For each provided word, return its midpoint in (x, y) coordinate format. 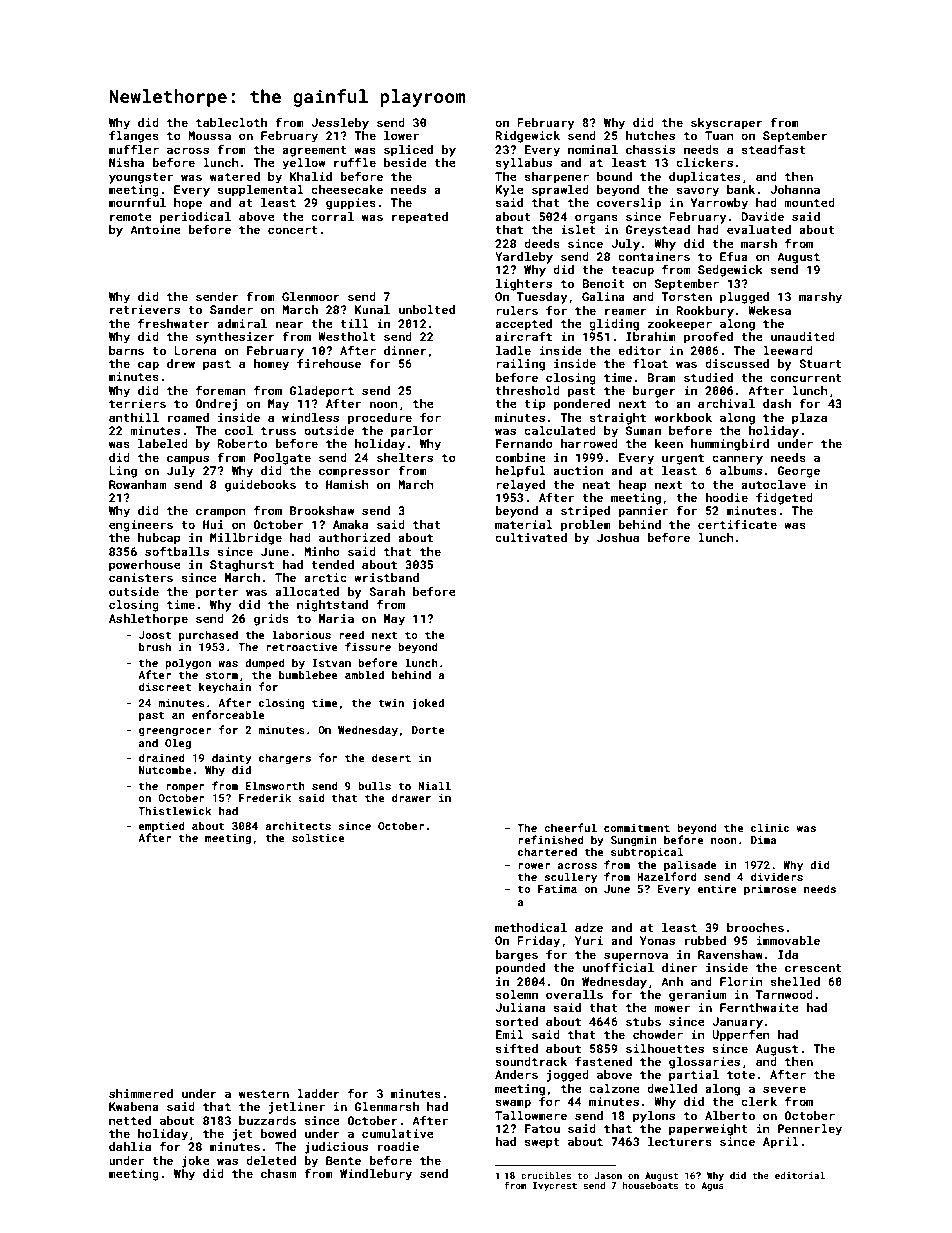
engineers (141, 526)
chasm (278, 1173)
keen (669, 443)
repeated (420, 218)
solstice (318, 837)
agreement (314, 151)
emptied (162, 826)
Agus (712, 1186)
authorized (354, 537)
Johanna (795, 189)
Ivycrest (555, 1186)
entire (717, 889)
